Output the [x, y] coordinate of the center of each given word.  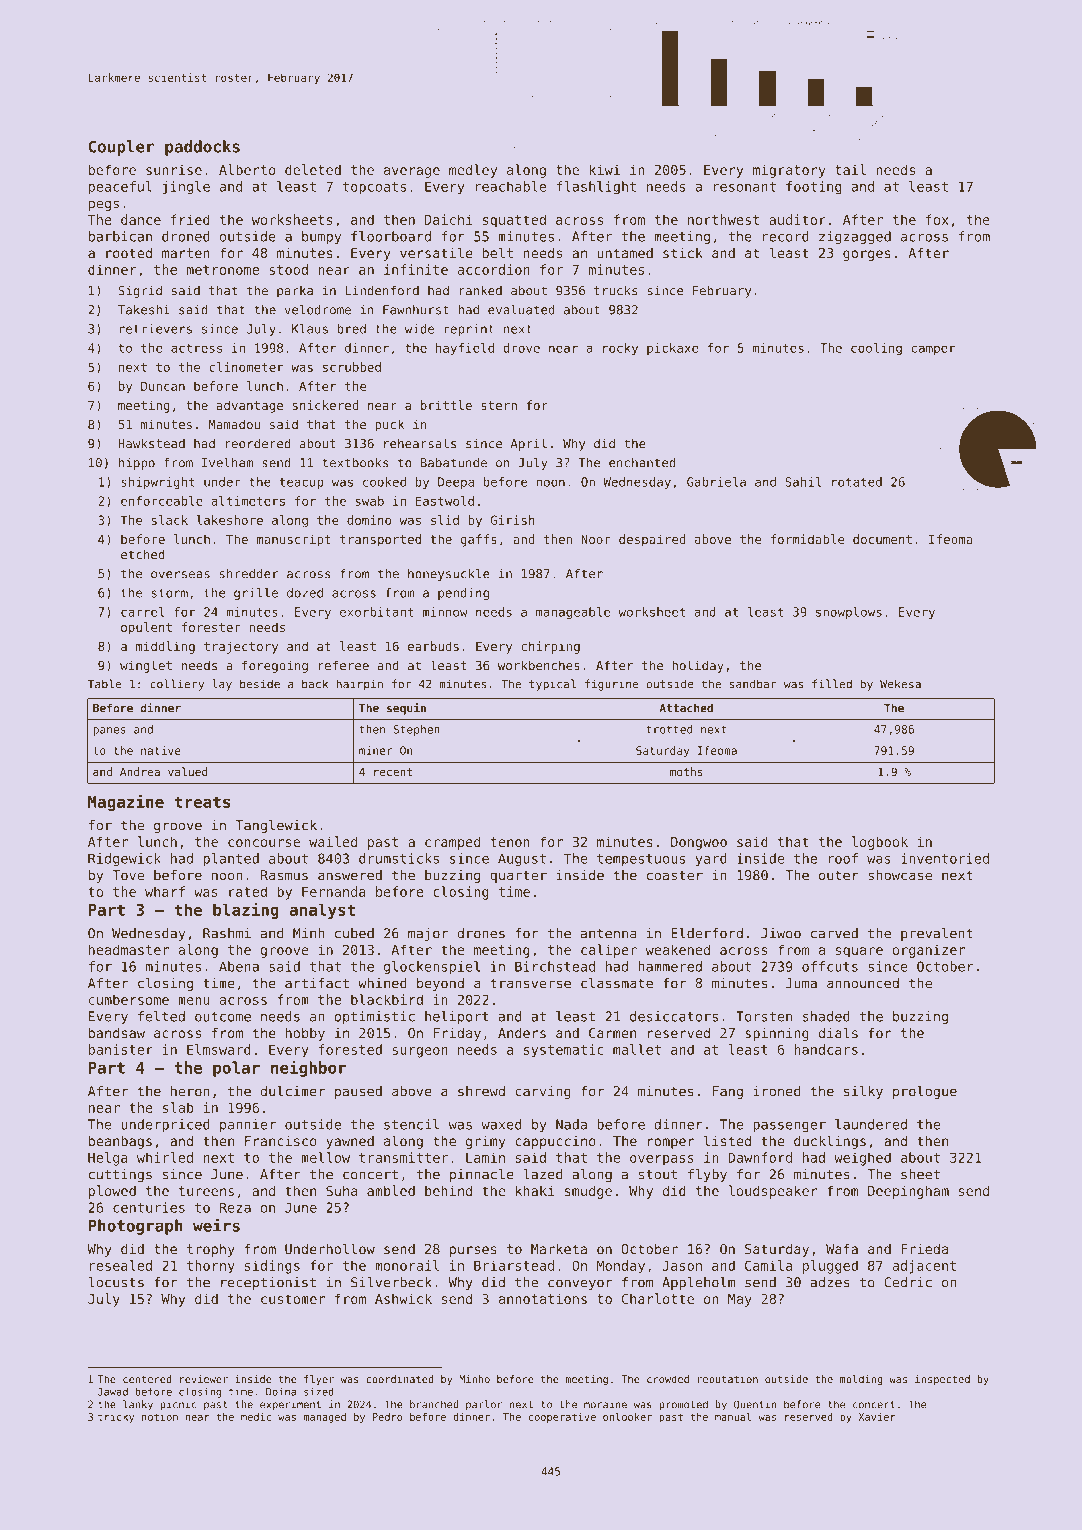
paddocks [202, 148]
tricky [116, 1418]
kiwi [604, 169]
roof [843, 858]
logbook [880, 843]
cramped [452, 843]
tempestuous [641, 860]
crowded [668, 1379]
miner [376, 750]
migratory [789, 171]
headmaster [129, 949]
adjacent [924, 1267]
